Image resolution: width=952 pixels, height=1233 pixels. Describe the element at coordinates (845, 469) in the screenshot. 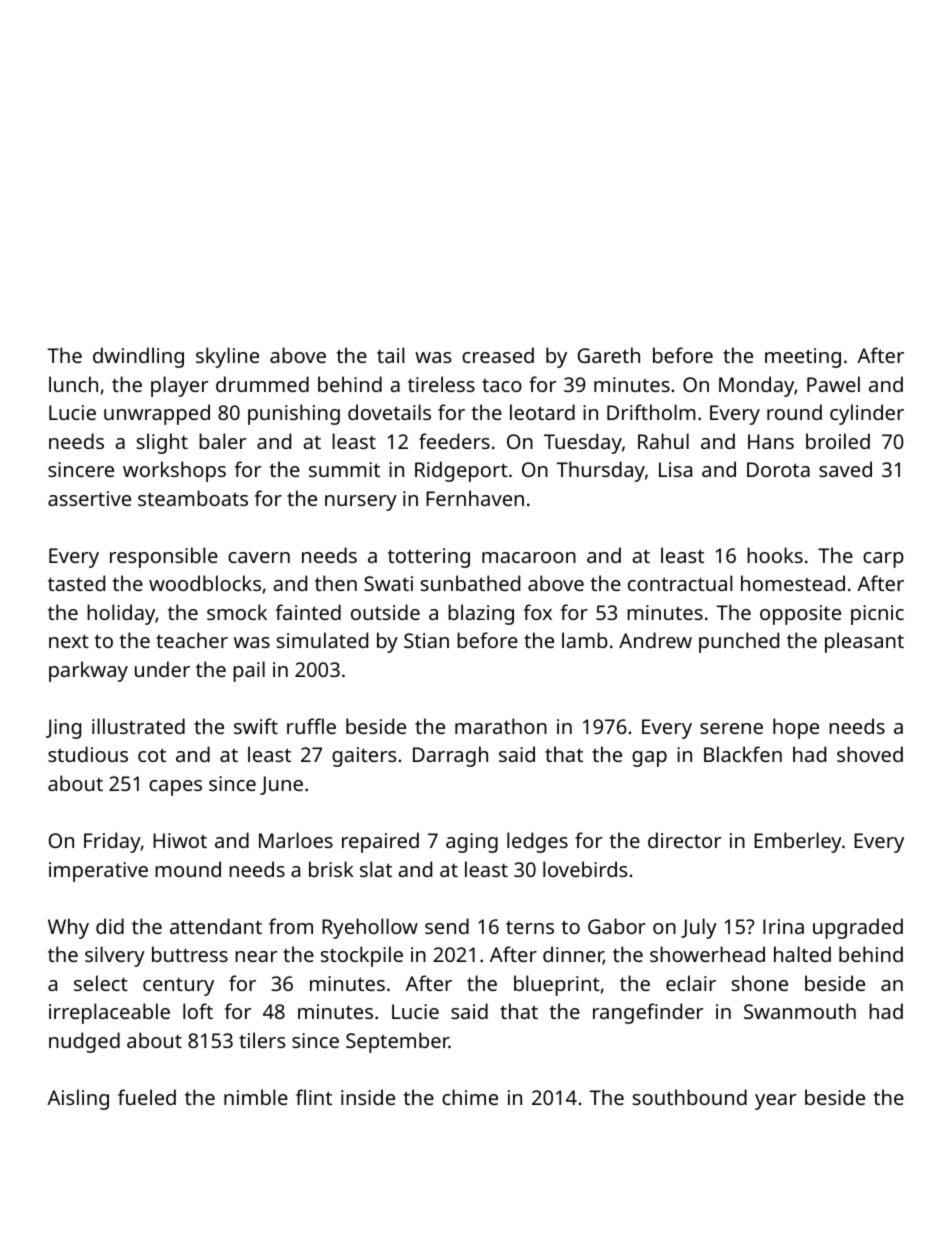

I see `saved` at that location.
